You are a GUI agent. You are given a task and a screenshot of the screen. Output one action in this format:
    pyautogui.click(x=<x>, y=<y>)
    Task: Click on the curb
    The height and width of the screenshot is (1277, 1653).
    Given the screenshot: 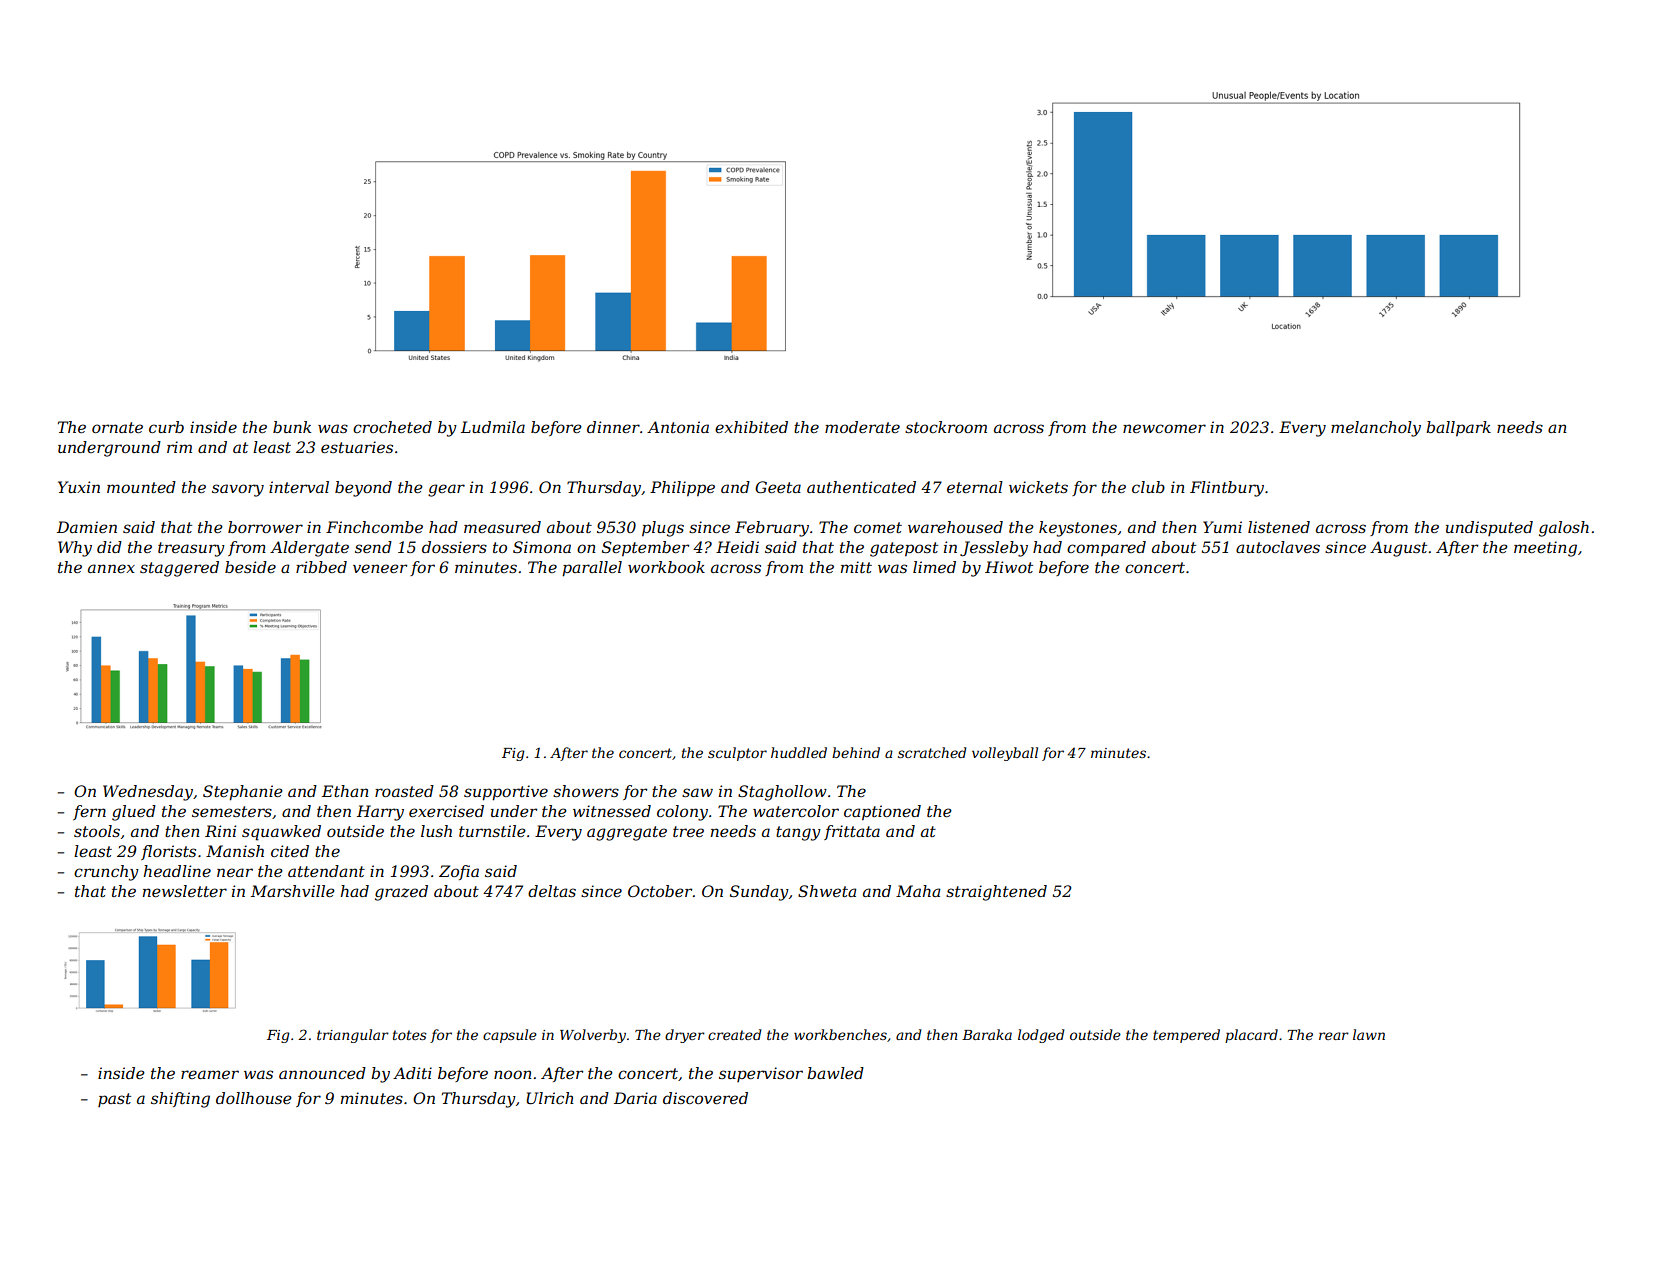 What is the action you would take?
    pyautogui.click(x=166, y=427)
